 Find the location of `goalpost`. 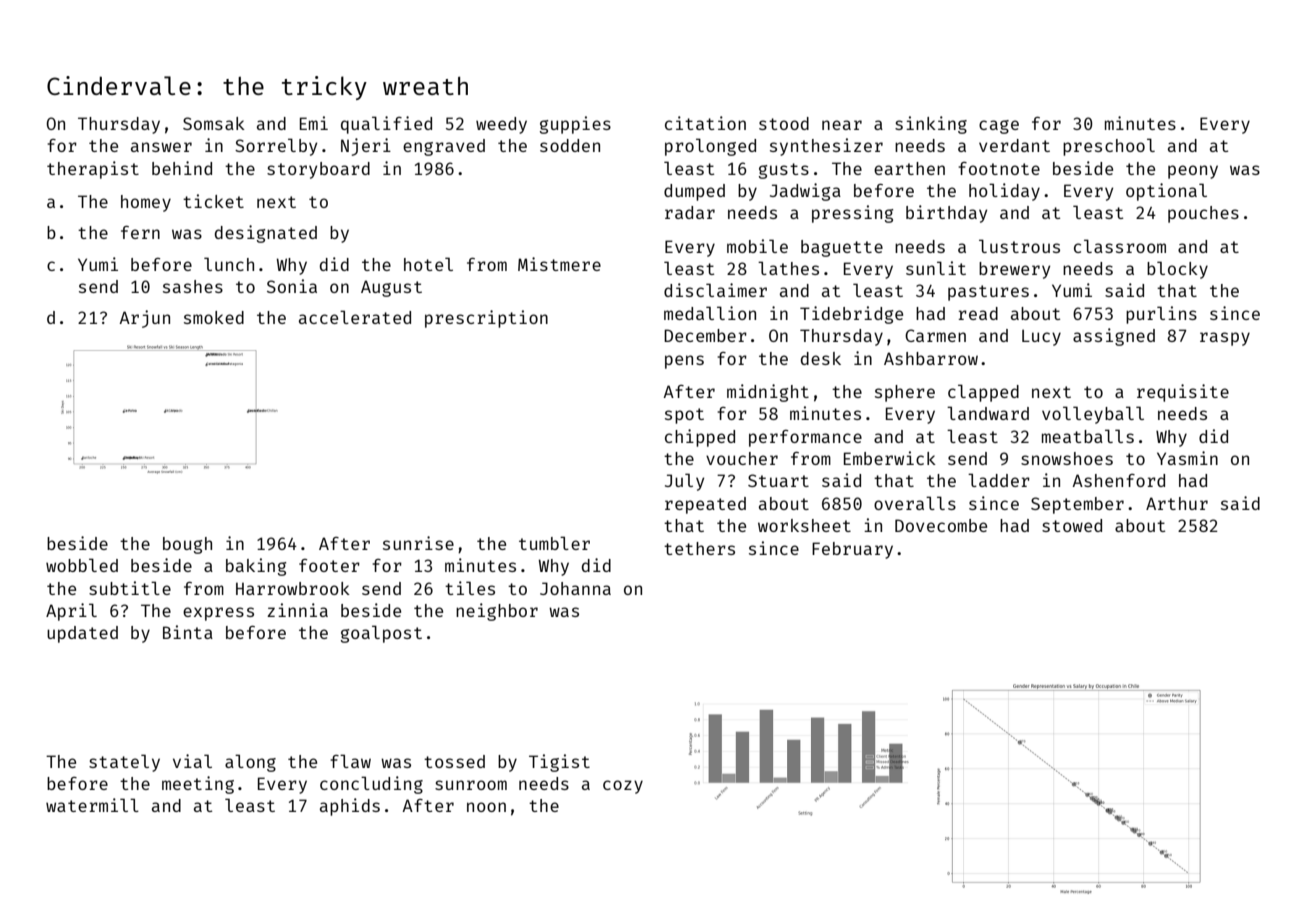

goalpost is located at coordinates (381, 634).
